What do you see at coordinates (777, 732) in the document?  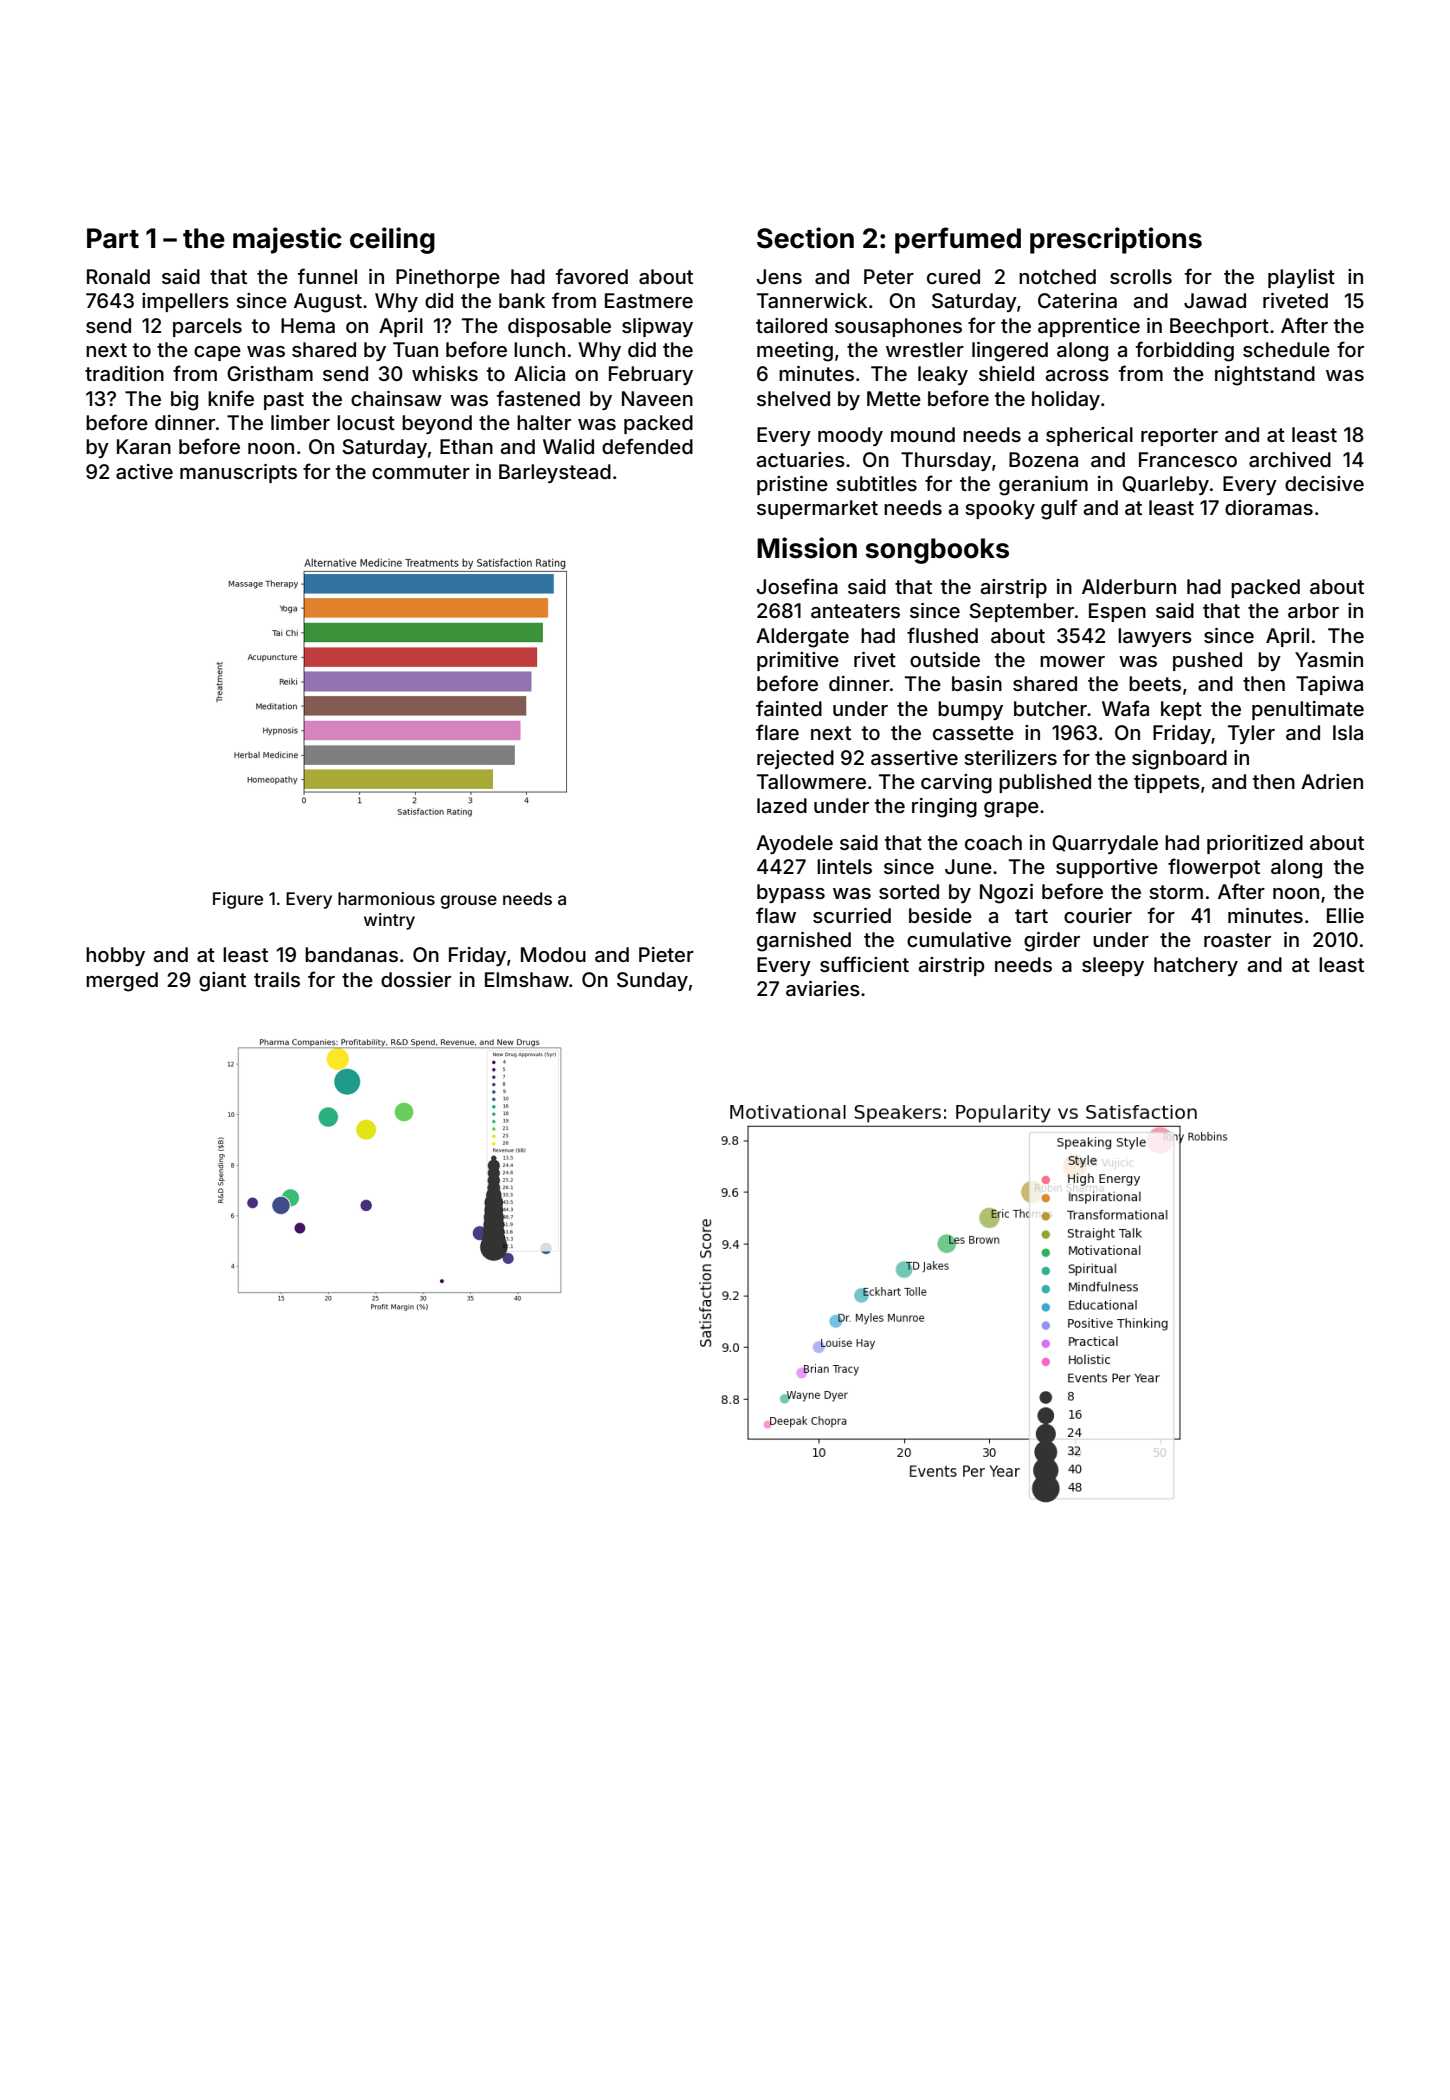 I see `flare` at bounding box center [777, 732].
